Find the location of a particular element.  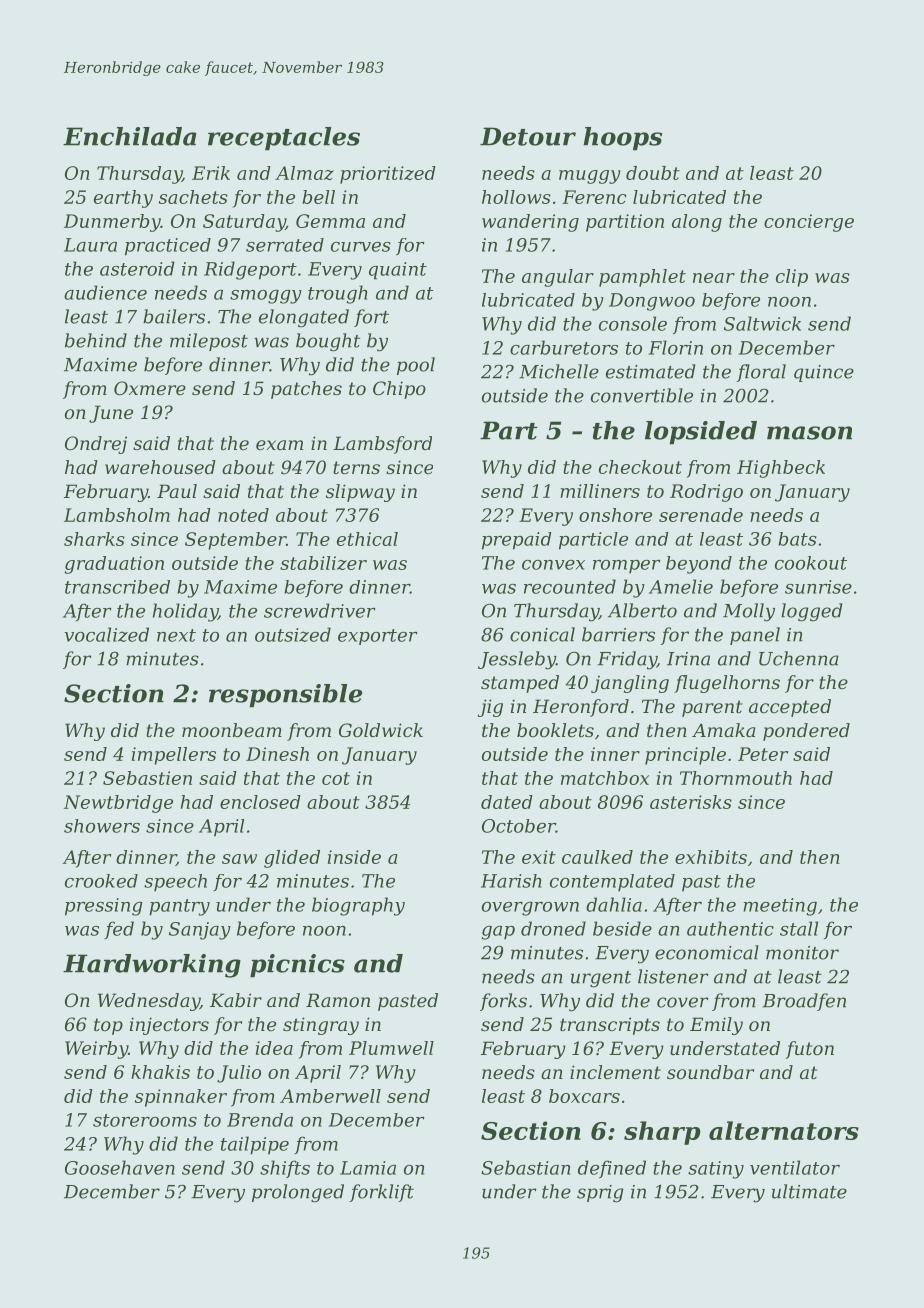

serenade is located at coordinates (701, 515).
